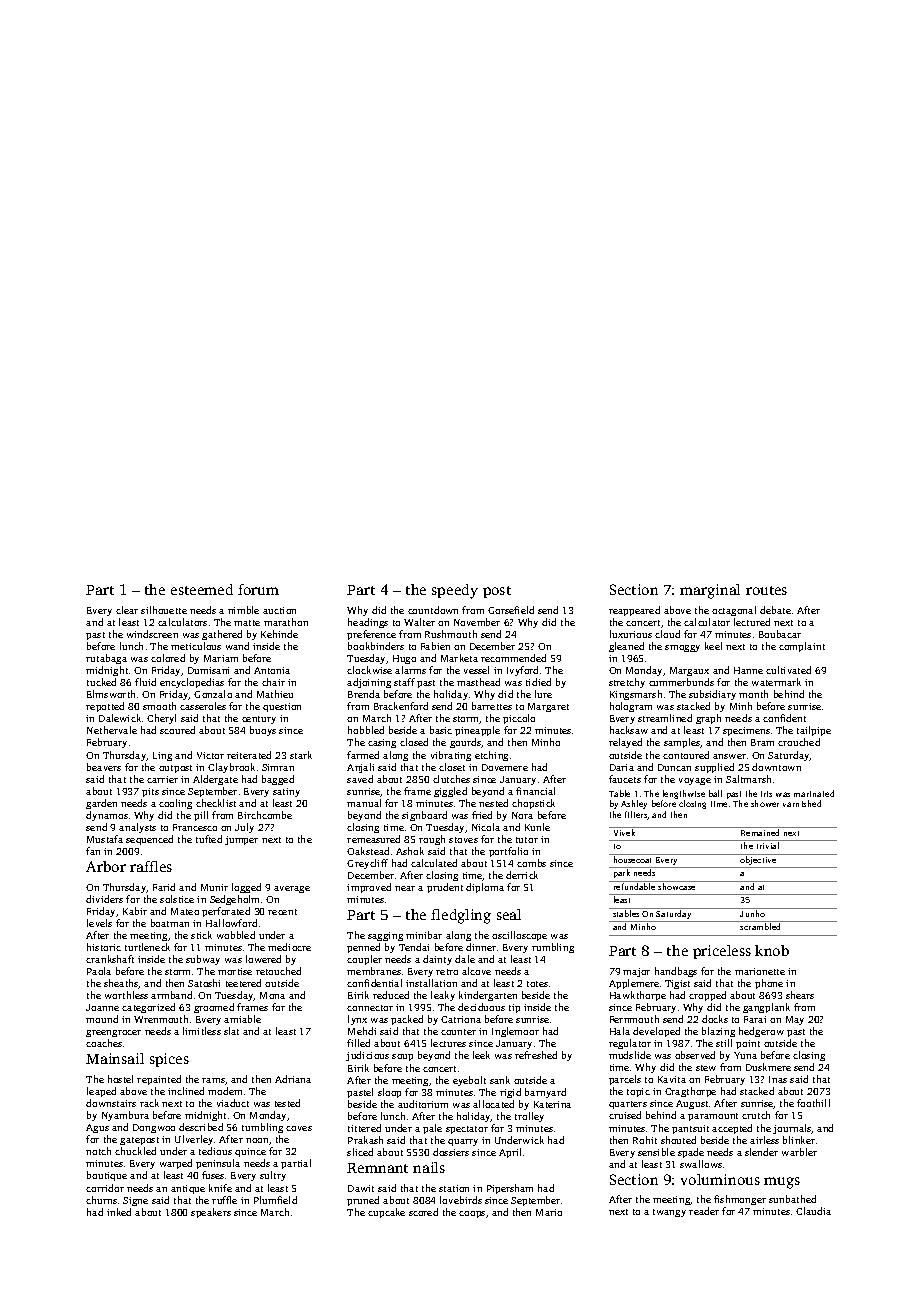 This document has height=1308, width=924. Describe the element at coordinates (127, 610) in the document. I see `clear` at that location.
